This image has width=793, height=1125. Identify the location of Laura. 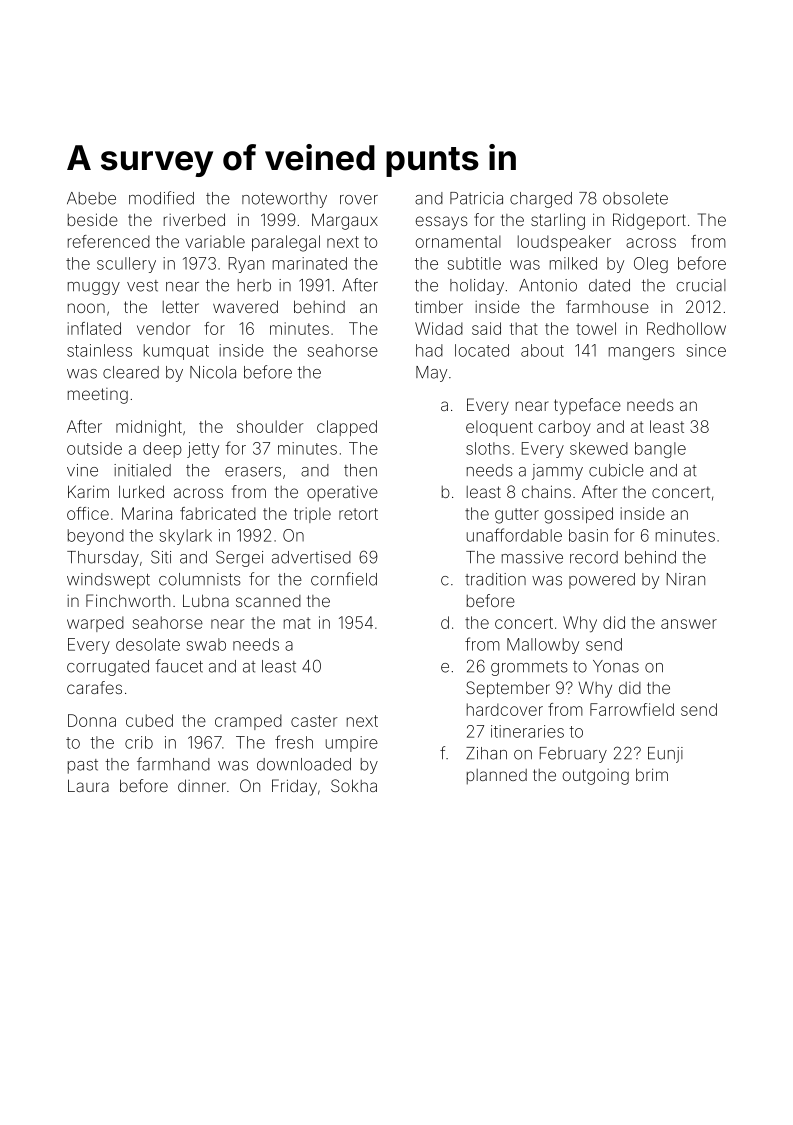
(88, 785).
